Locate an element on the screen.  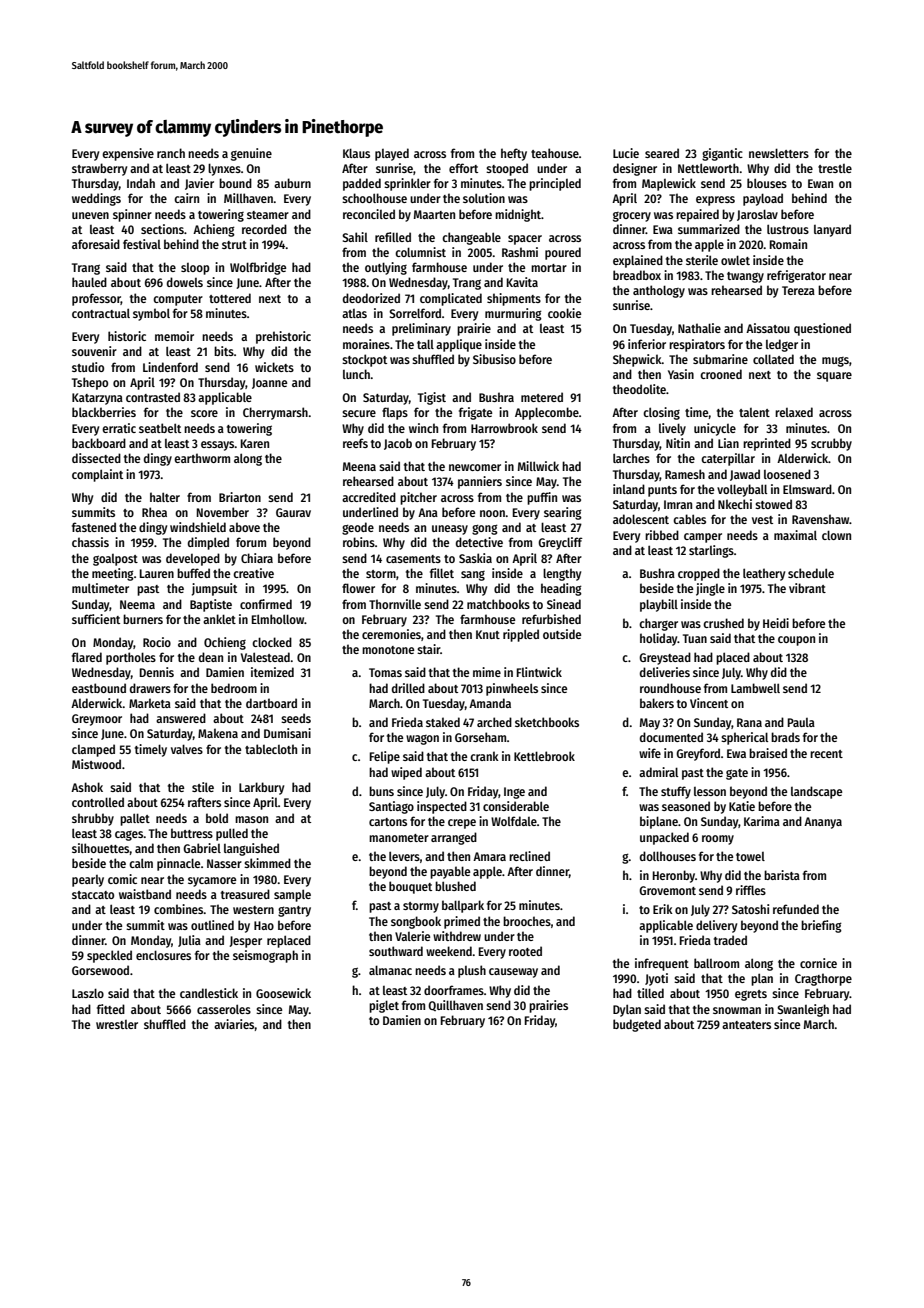
contractual is located at coordinates (101, 313).
